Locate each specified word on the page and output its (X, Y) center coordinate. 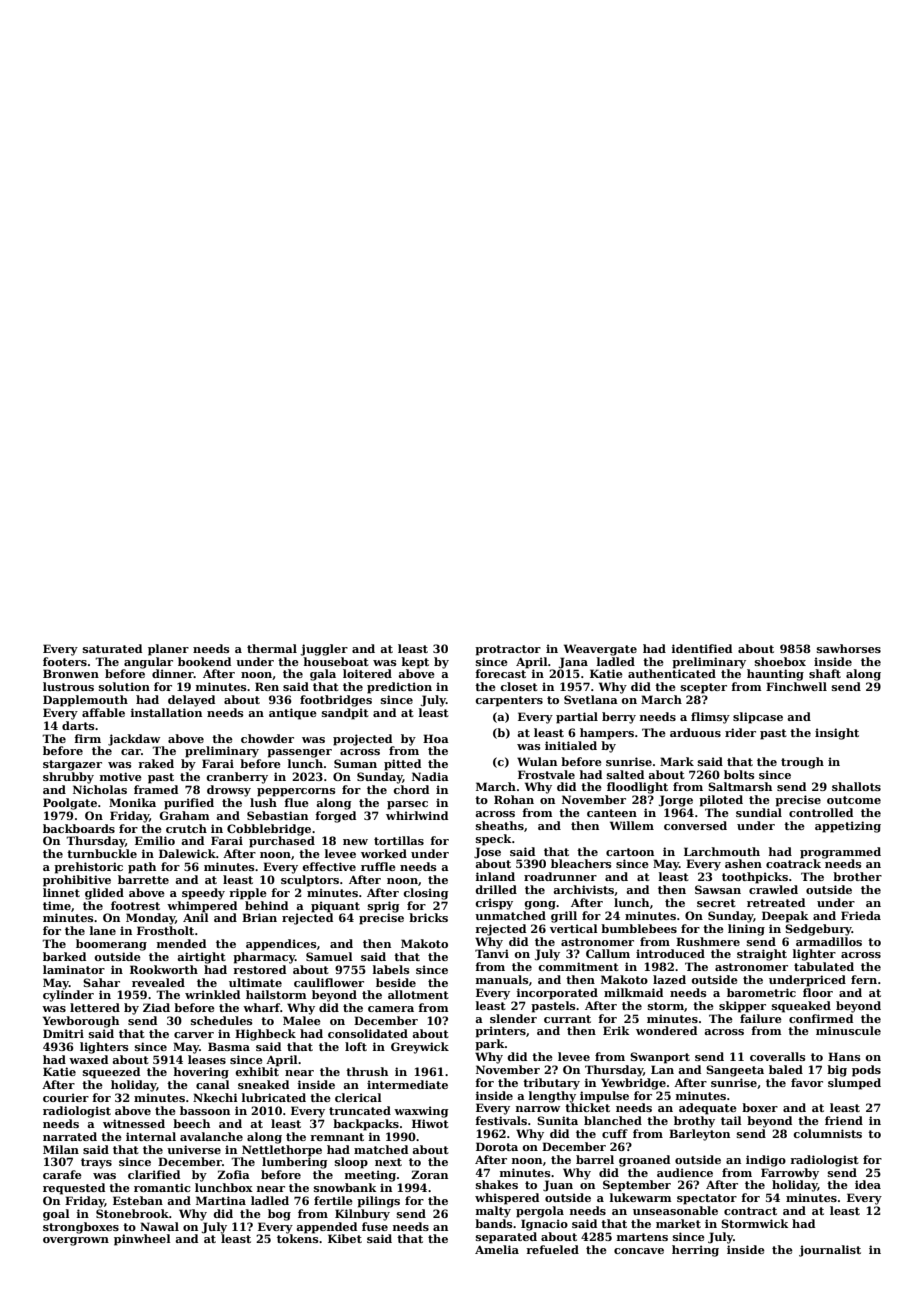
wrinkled (212, 994)
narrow (538, 1109)
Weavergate (600, 650)
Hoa (436, 738)
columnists (827, 1133)
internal (151, 1136)
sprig (383, 907)
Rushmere (708, 941)
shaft (825, 673)
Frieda (861, 915)
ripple (248, 894)
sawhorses (849, 648)
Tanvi (492, 953)
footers (65, 661)
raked (156, 763)
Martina (221, 1200)
